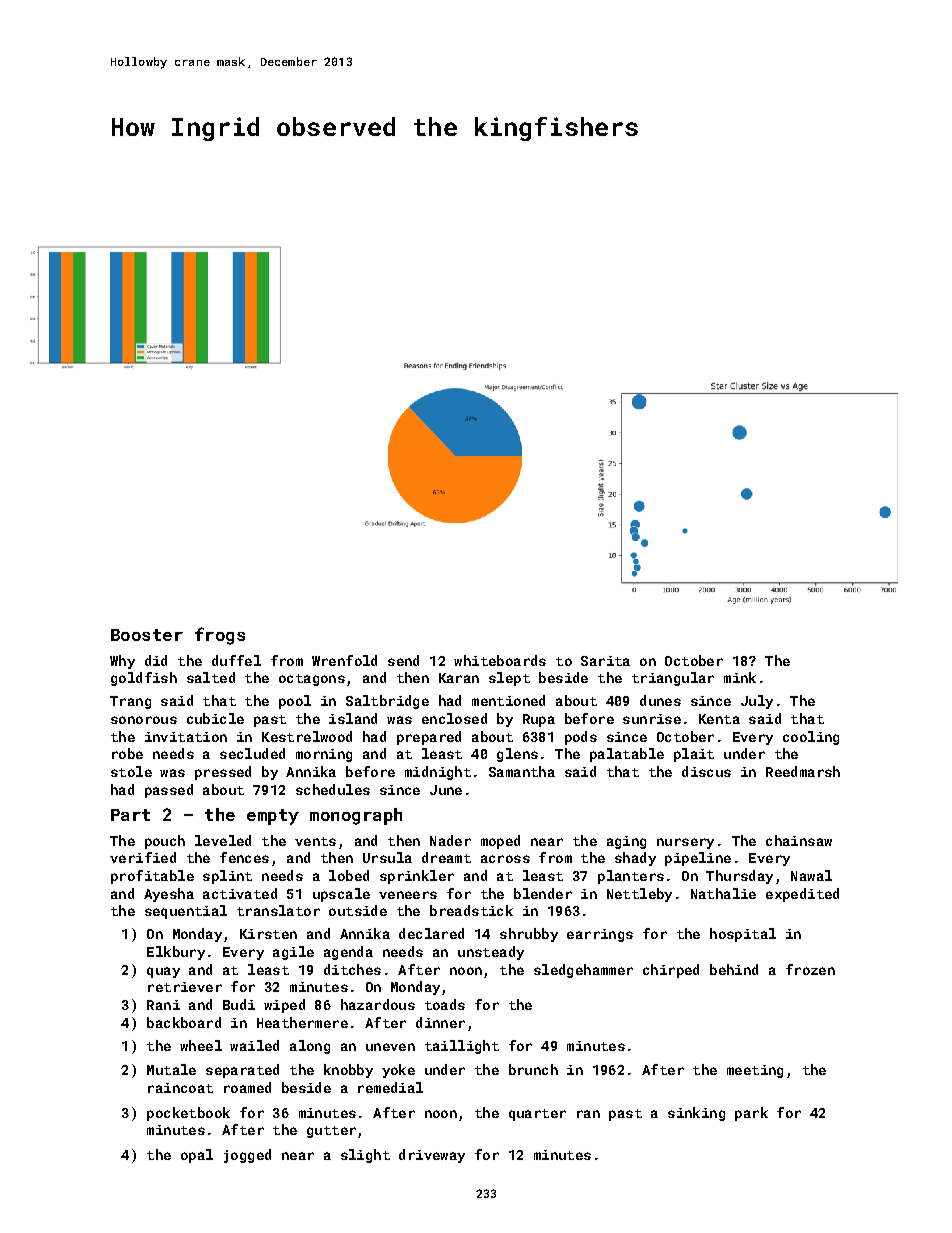 This screenshot has height=1233, width=952. Describe the element at coordinates (247, 1087) in the screenshot. I see `roamed` at that location.
